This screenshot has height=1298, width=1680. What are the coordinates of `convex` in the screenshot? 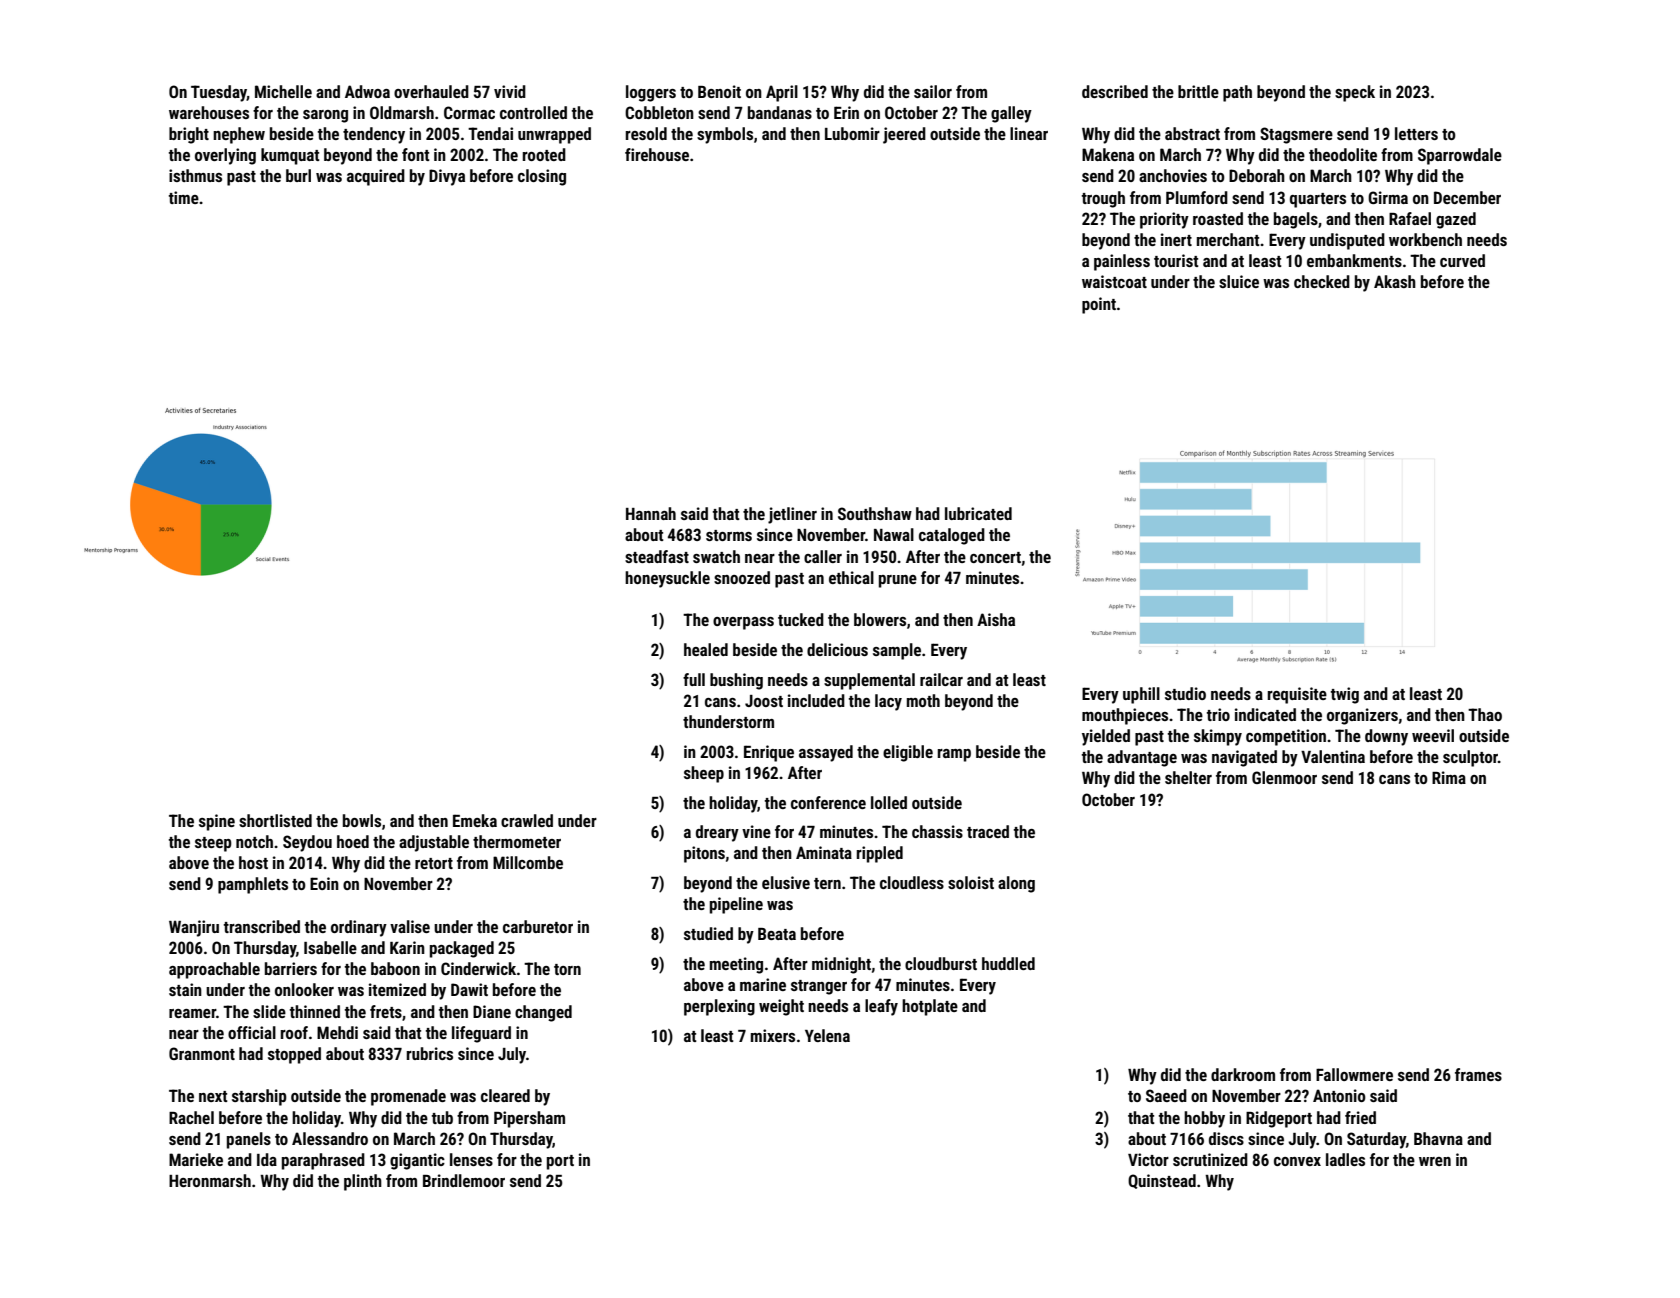 It's located at (1297, 1161).
